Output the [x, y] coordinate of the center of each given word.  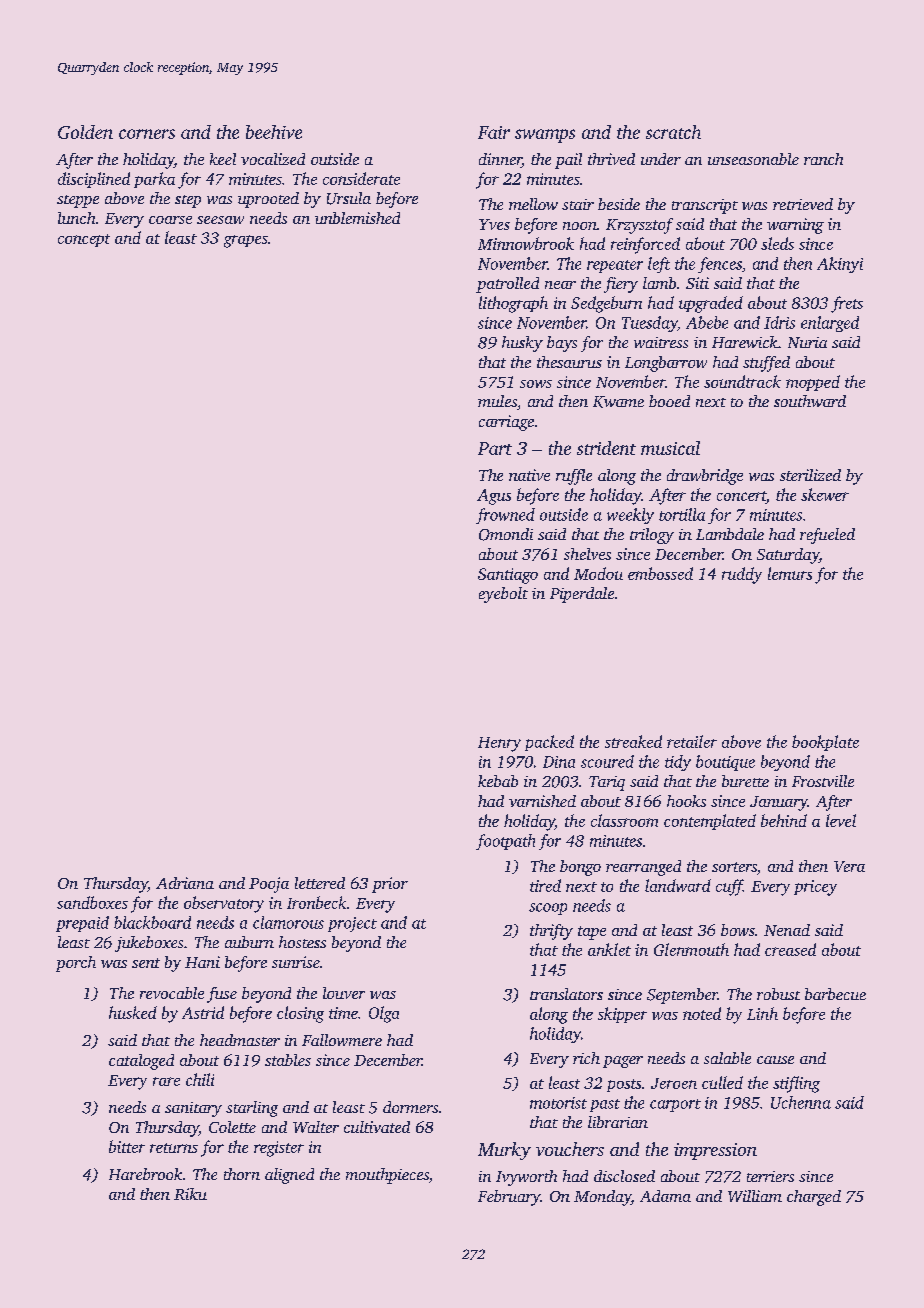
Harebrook [145, 1174]
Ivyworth [526, 1178]
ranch [823, 159]
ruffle [574, 477]
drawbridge [705, 477]
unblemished [357, 218]
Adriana [185, 883]
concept [84, 240]
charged [814, 1198]
